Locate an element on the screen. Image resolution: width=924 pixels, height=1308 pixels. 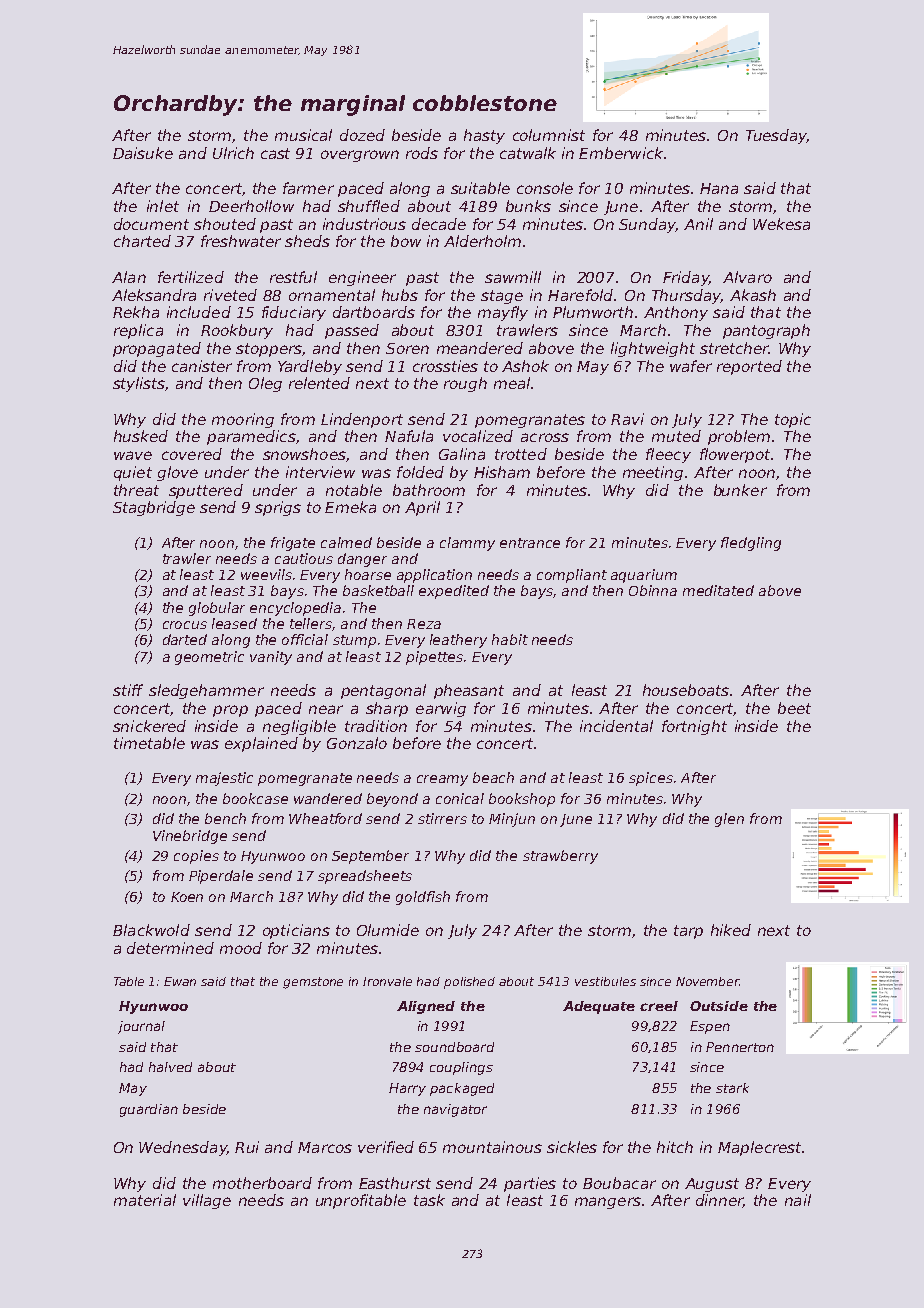
Hana is located at coordinates (719, 188).
